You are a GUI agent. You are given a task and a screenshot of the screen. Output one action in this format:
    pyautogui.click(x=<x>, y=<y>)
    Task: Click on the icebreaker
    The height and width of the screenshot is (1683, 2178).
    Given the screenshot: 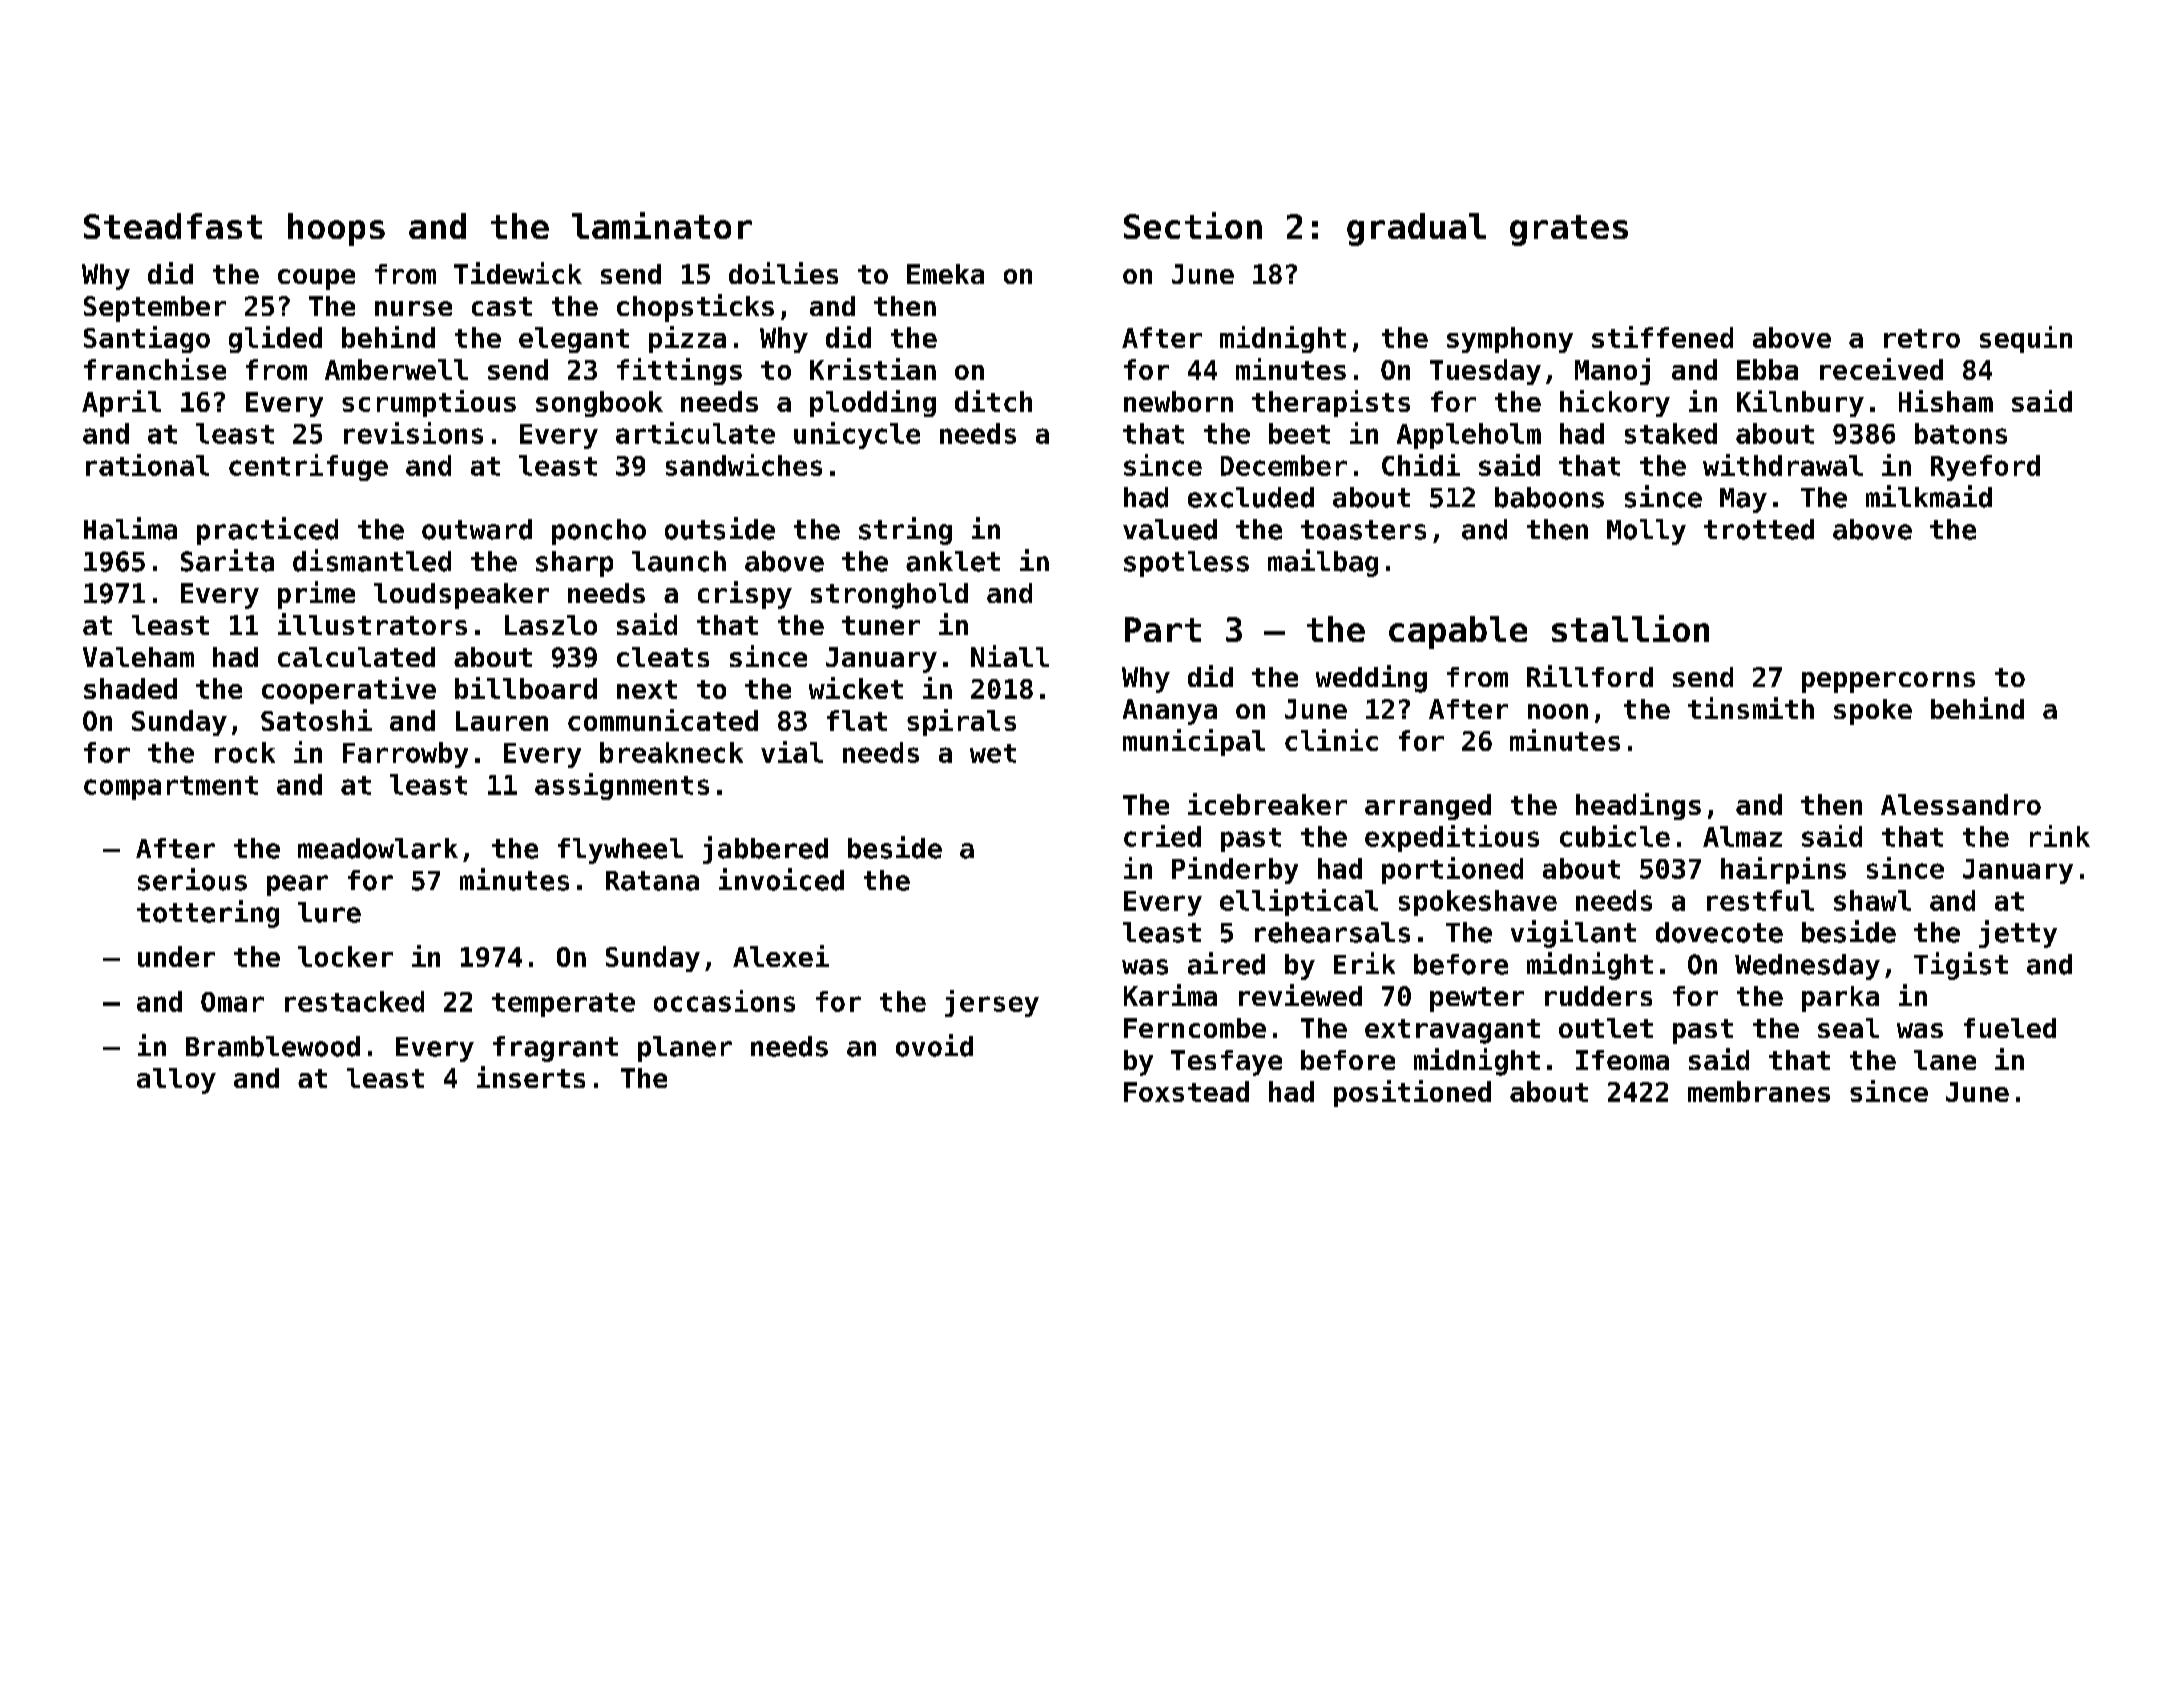 What is the action you would take?
    pyautogui.click(x=1267, y=804)
